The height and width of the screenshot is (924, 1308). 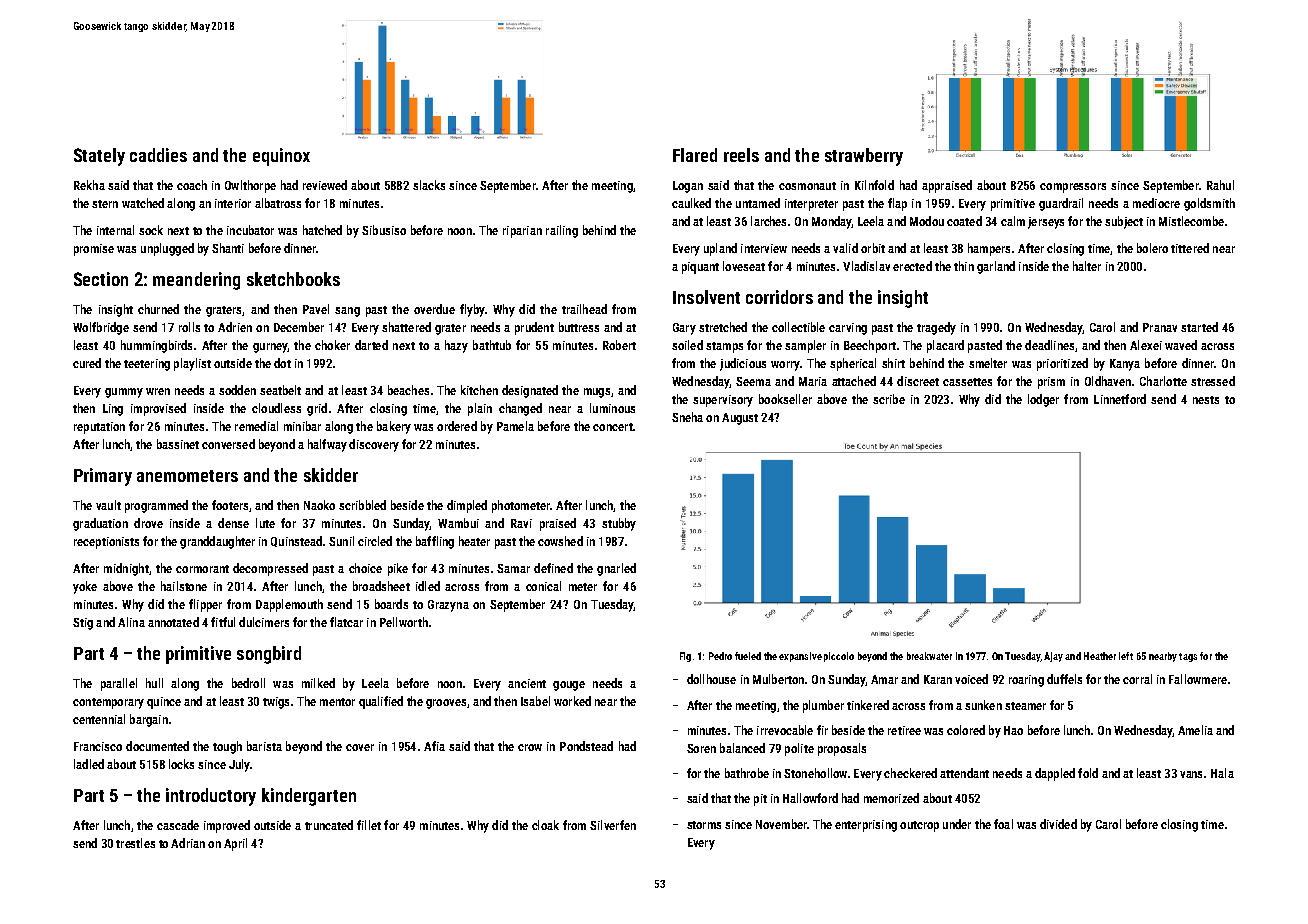 What do you see at coordinates (1191, 221) in the screenshot?
I see `Mistlecombe` at bounding box center [1191, 221].
